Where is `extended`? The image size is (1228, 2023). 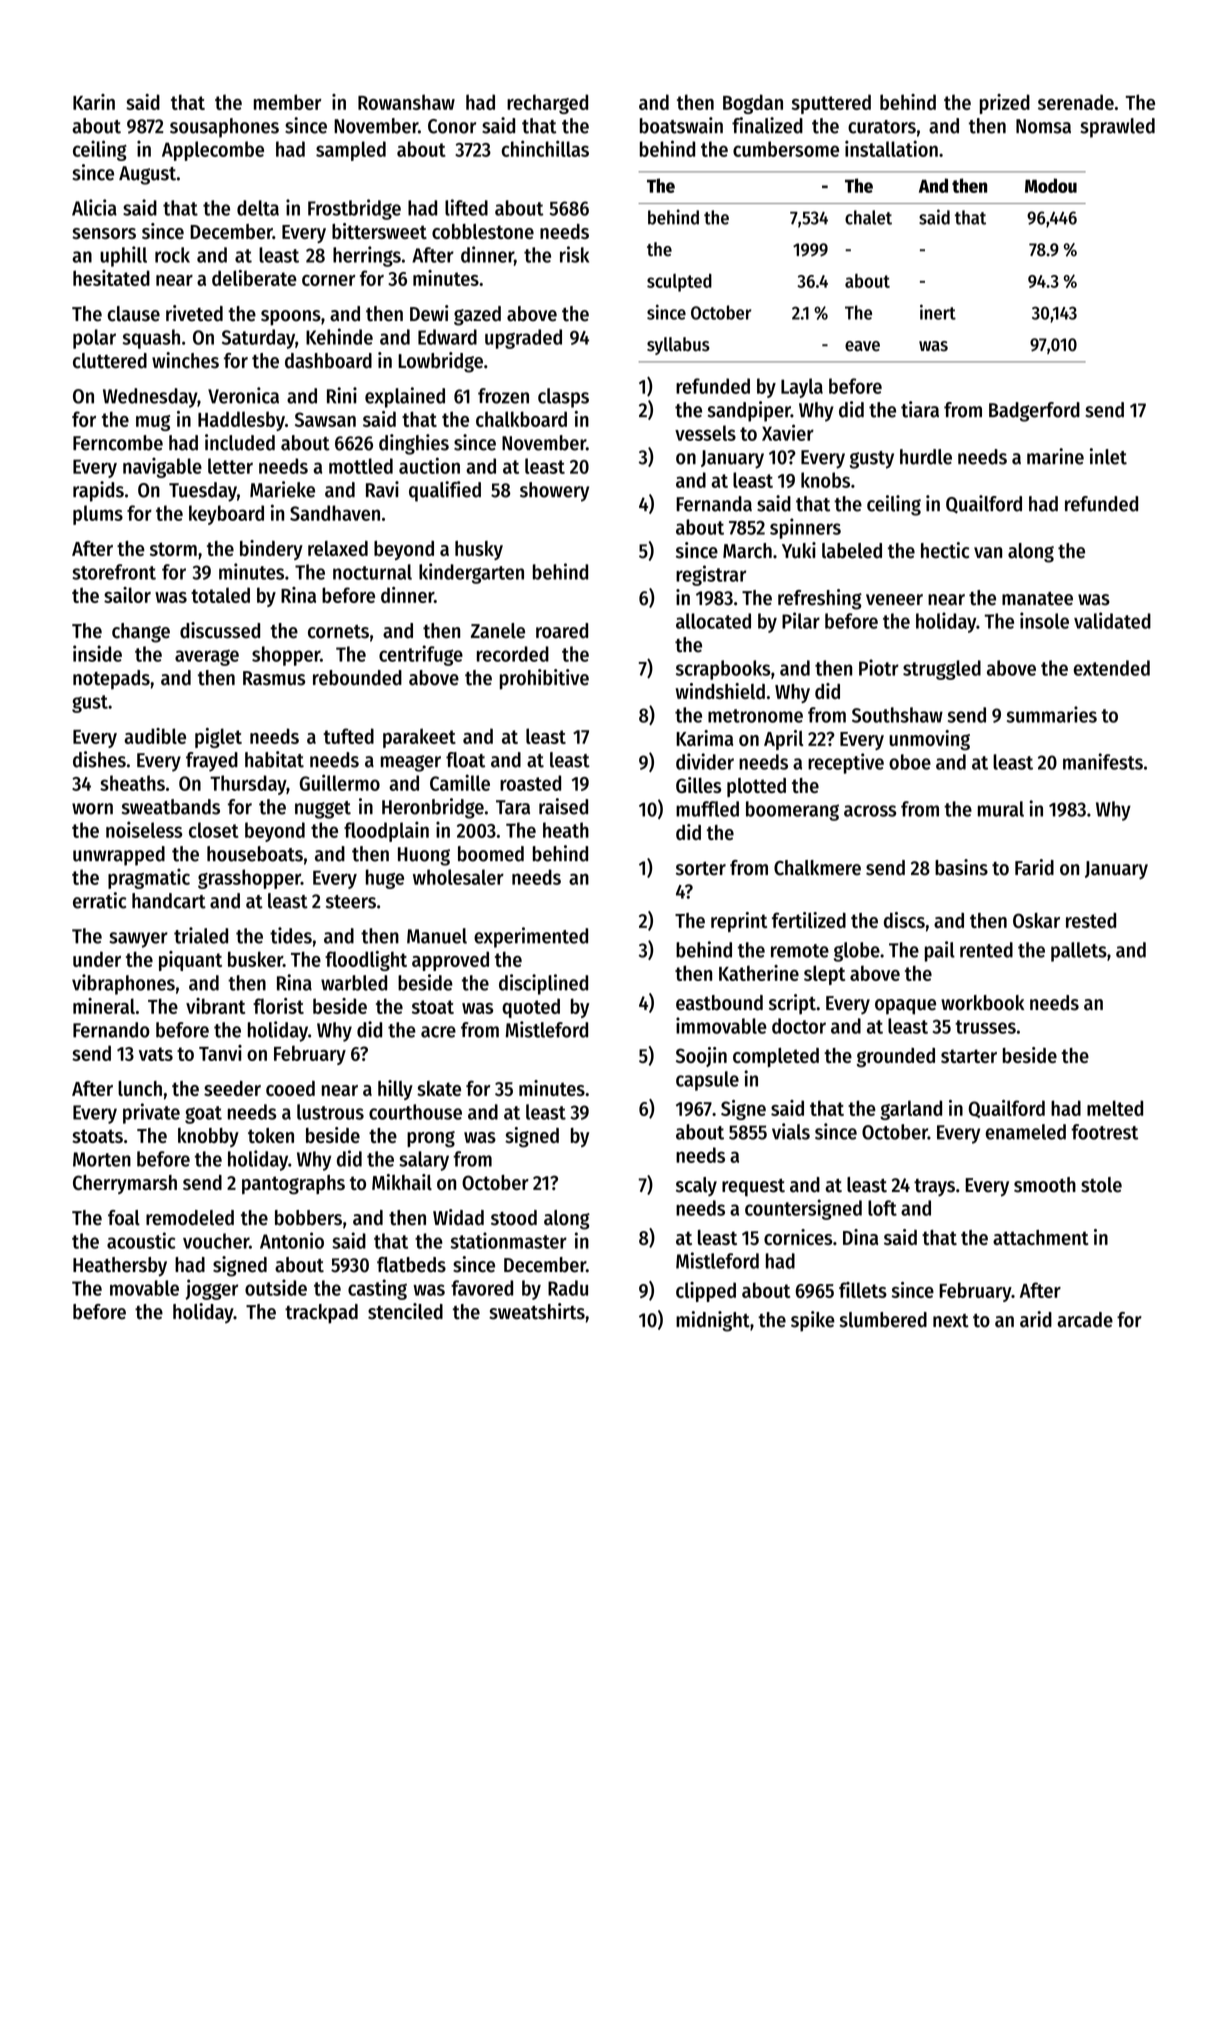 extended is located at coordinates (1111, 668).
